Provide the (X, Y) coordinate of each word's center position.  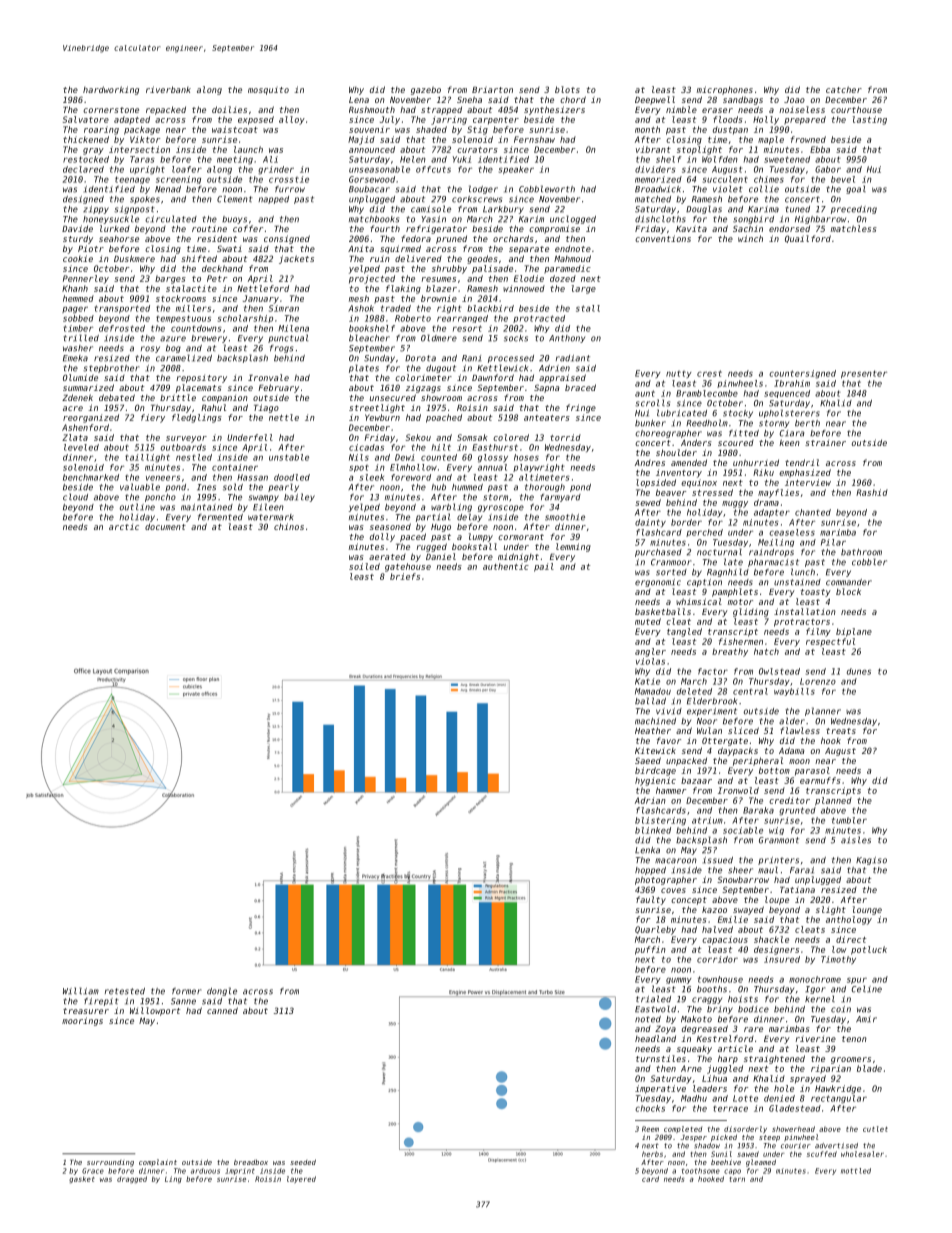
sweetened (787, 159)
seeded (303, 1162)
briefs (405, 576)
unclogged (573, 219)
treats (841, 731)
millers (193, 308)
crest (709, 373)
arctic (124, 526)
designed (83, 200)
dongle (222, 991)
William (81, 991)
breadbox (251, 1162)
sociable (743, 830)
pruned (451, 239)
